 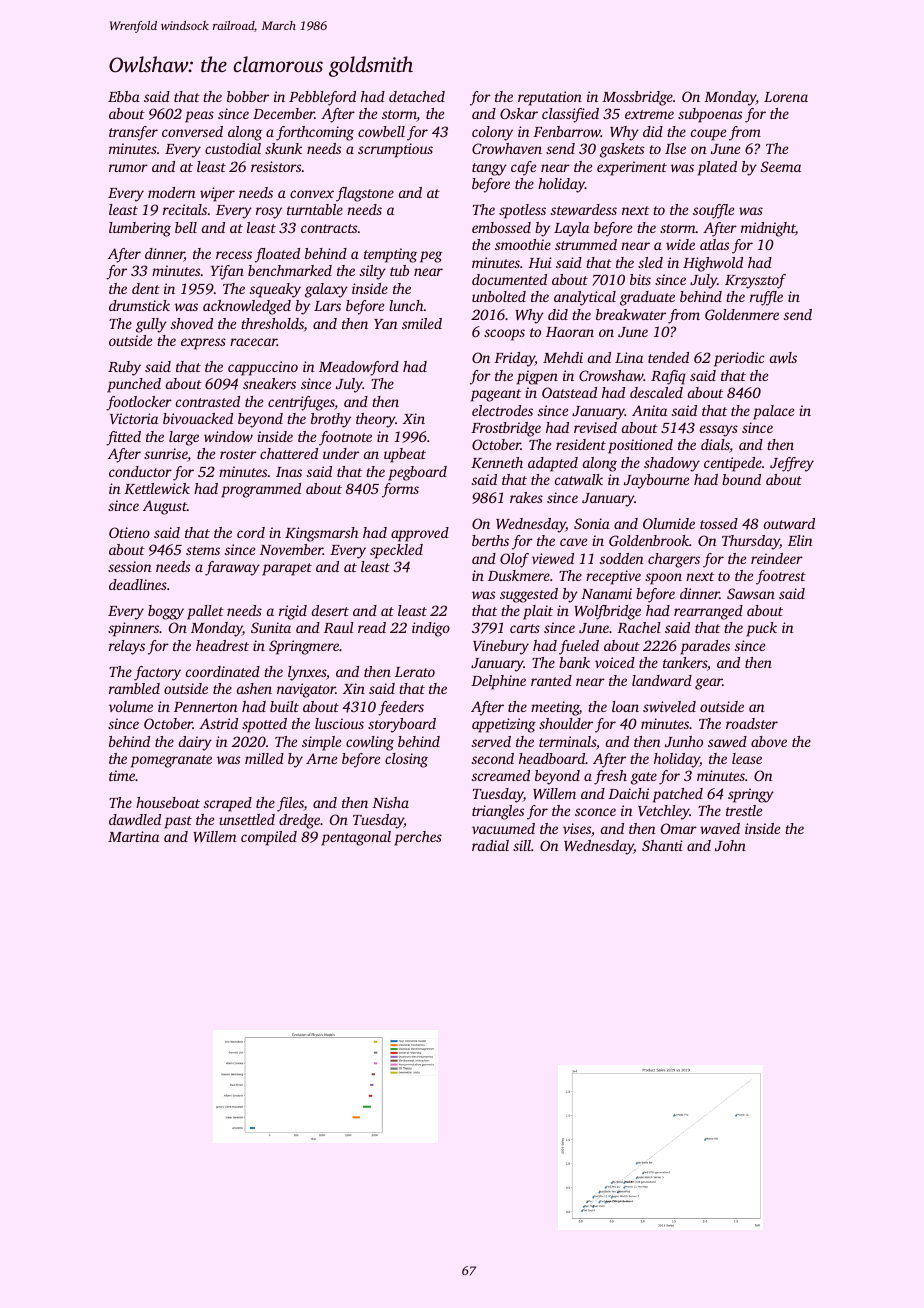 What do you see at coordinates (133, 836) in the image?
I see `Martina` at bounding box center [133, 836].
